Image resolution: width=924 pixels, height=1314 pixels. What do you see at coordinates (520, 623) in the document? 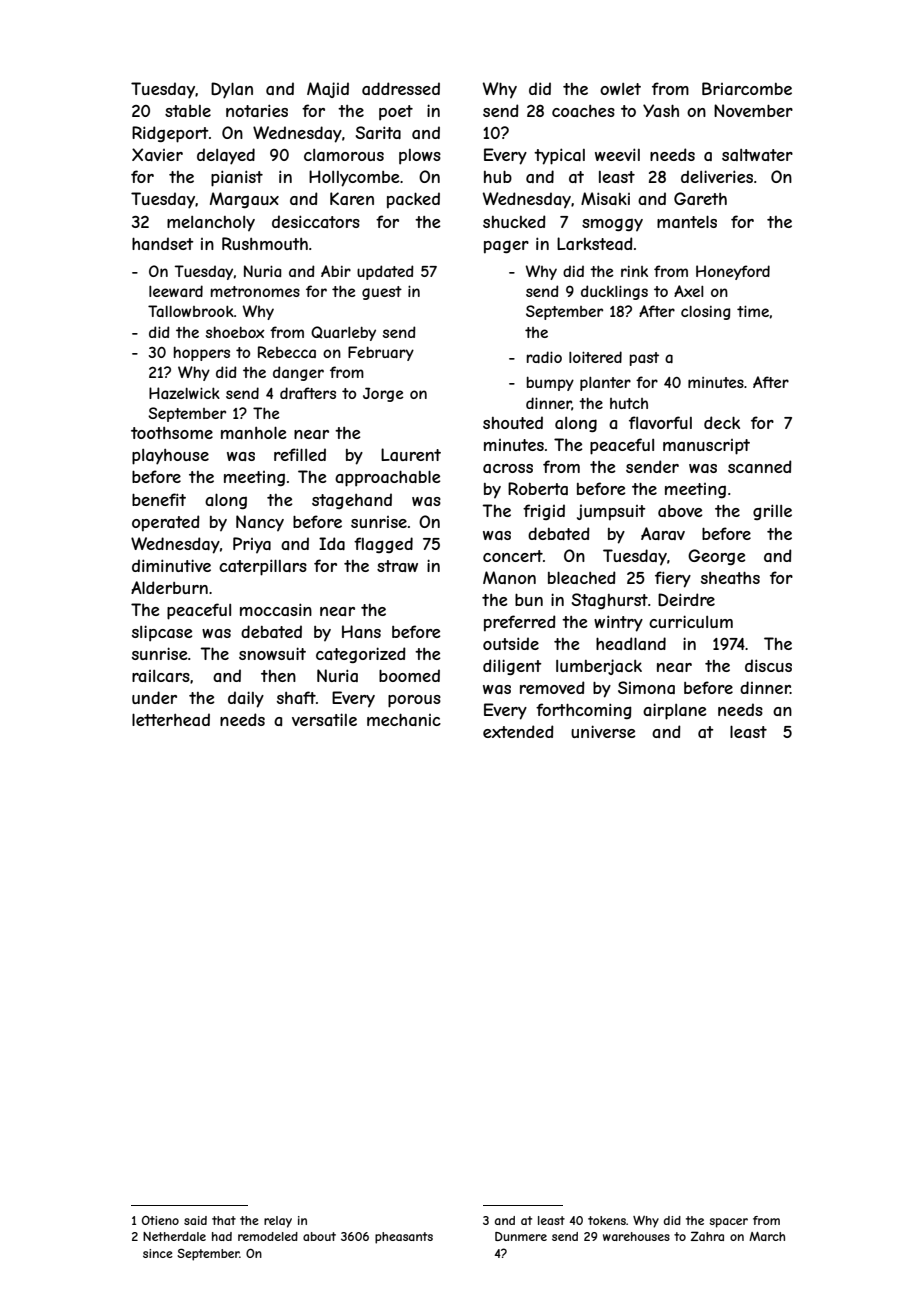
I see `preferred` at bounding box center [520, 623].
